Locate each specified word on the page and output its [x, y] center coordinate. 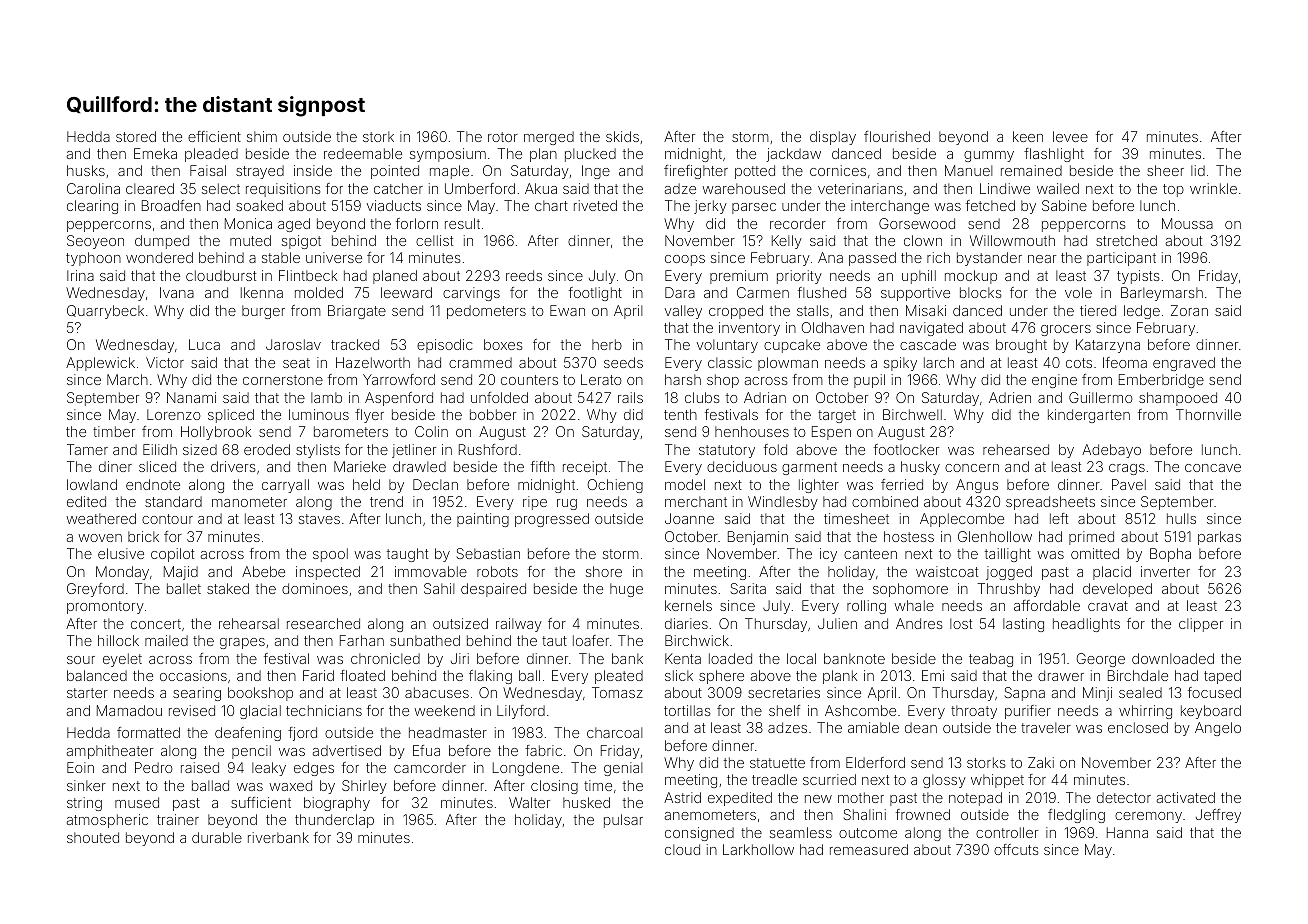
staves [319, 519]
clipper [1201, 625]
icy [828, 555]
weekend [445, 710]
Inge [596, 172]
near [1042, 259]
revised [192, 710]
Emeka [155, 153]
